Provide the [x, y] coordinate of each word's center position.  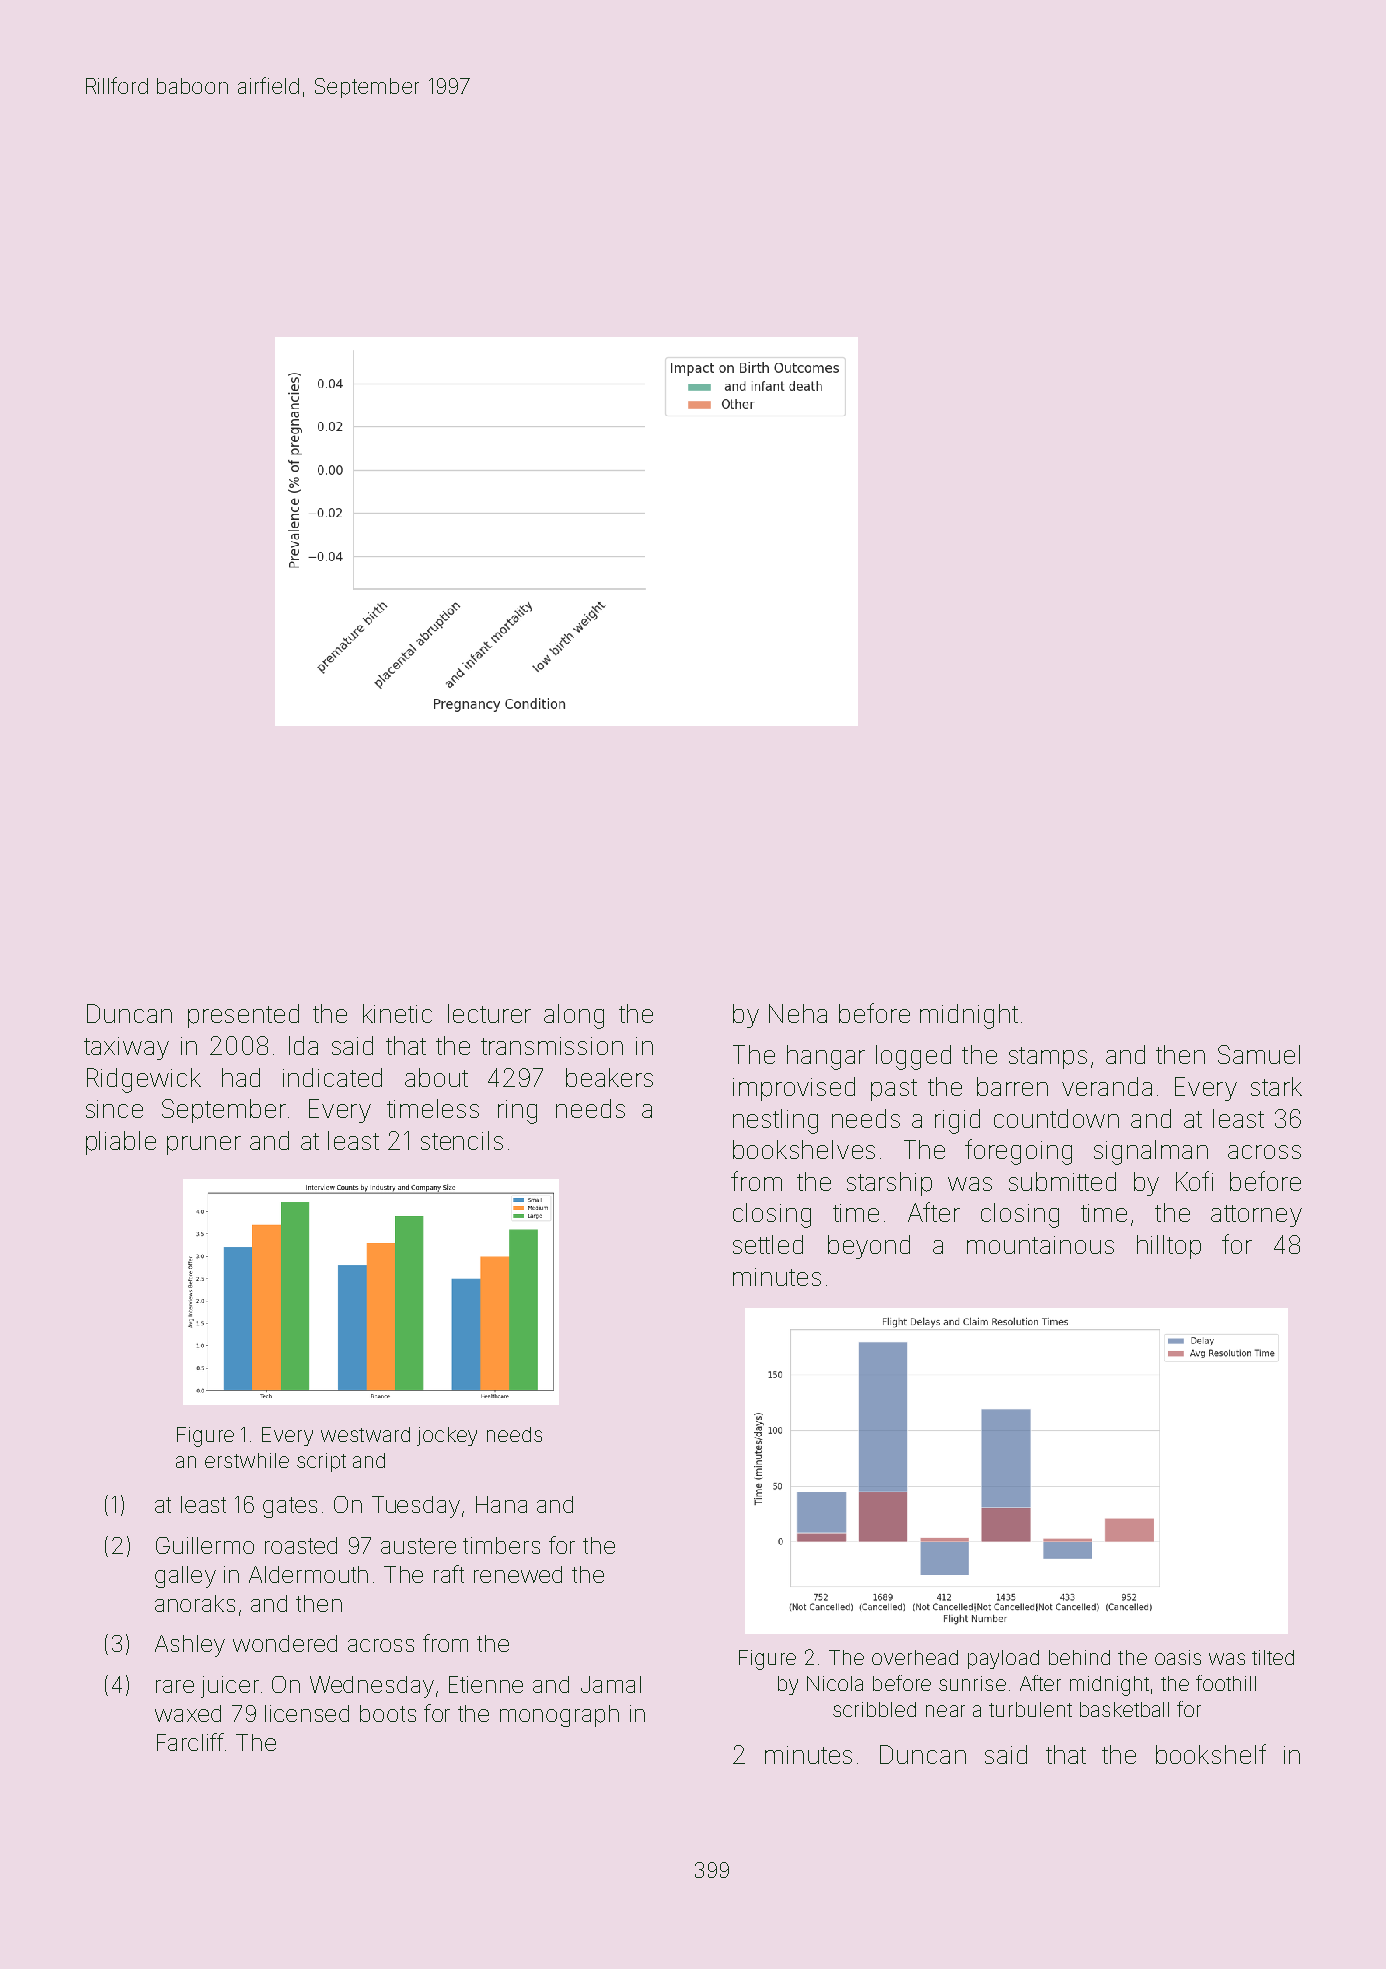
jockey [447, 1436]
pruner [204, 1145]
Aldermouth [308, 1574]
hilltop [1169, 1247]
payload [1003, 1659]
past [894, 1090]
